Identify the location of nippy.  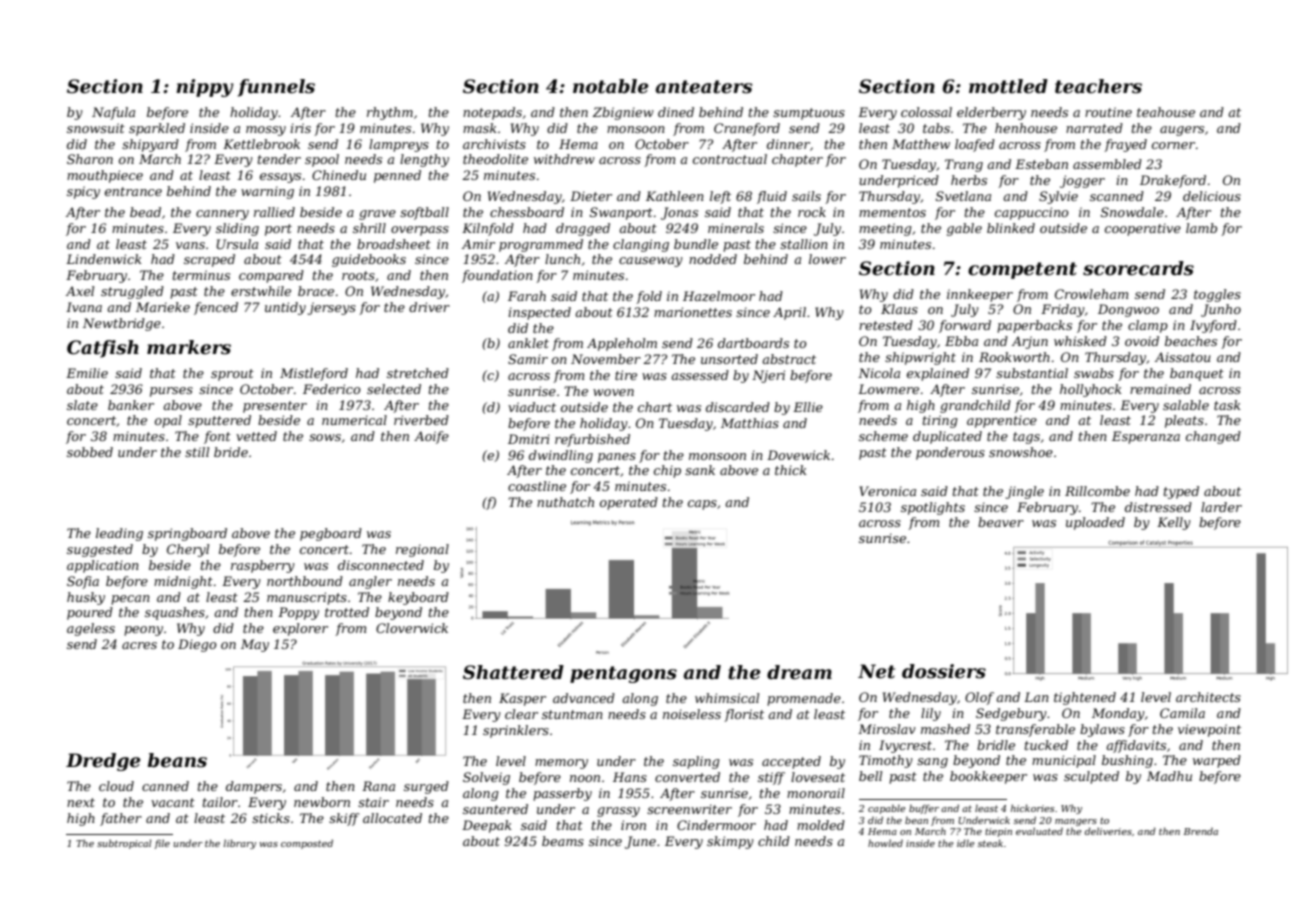
(204, 88).
